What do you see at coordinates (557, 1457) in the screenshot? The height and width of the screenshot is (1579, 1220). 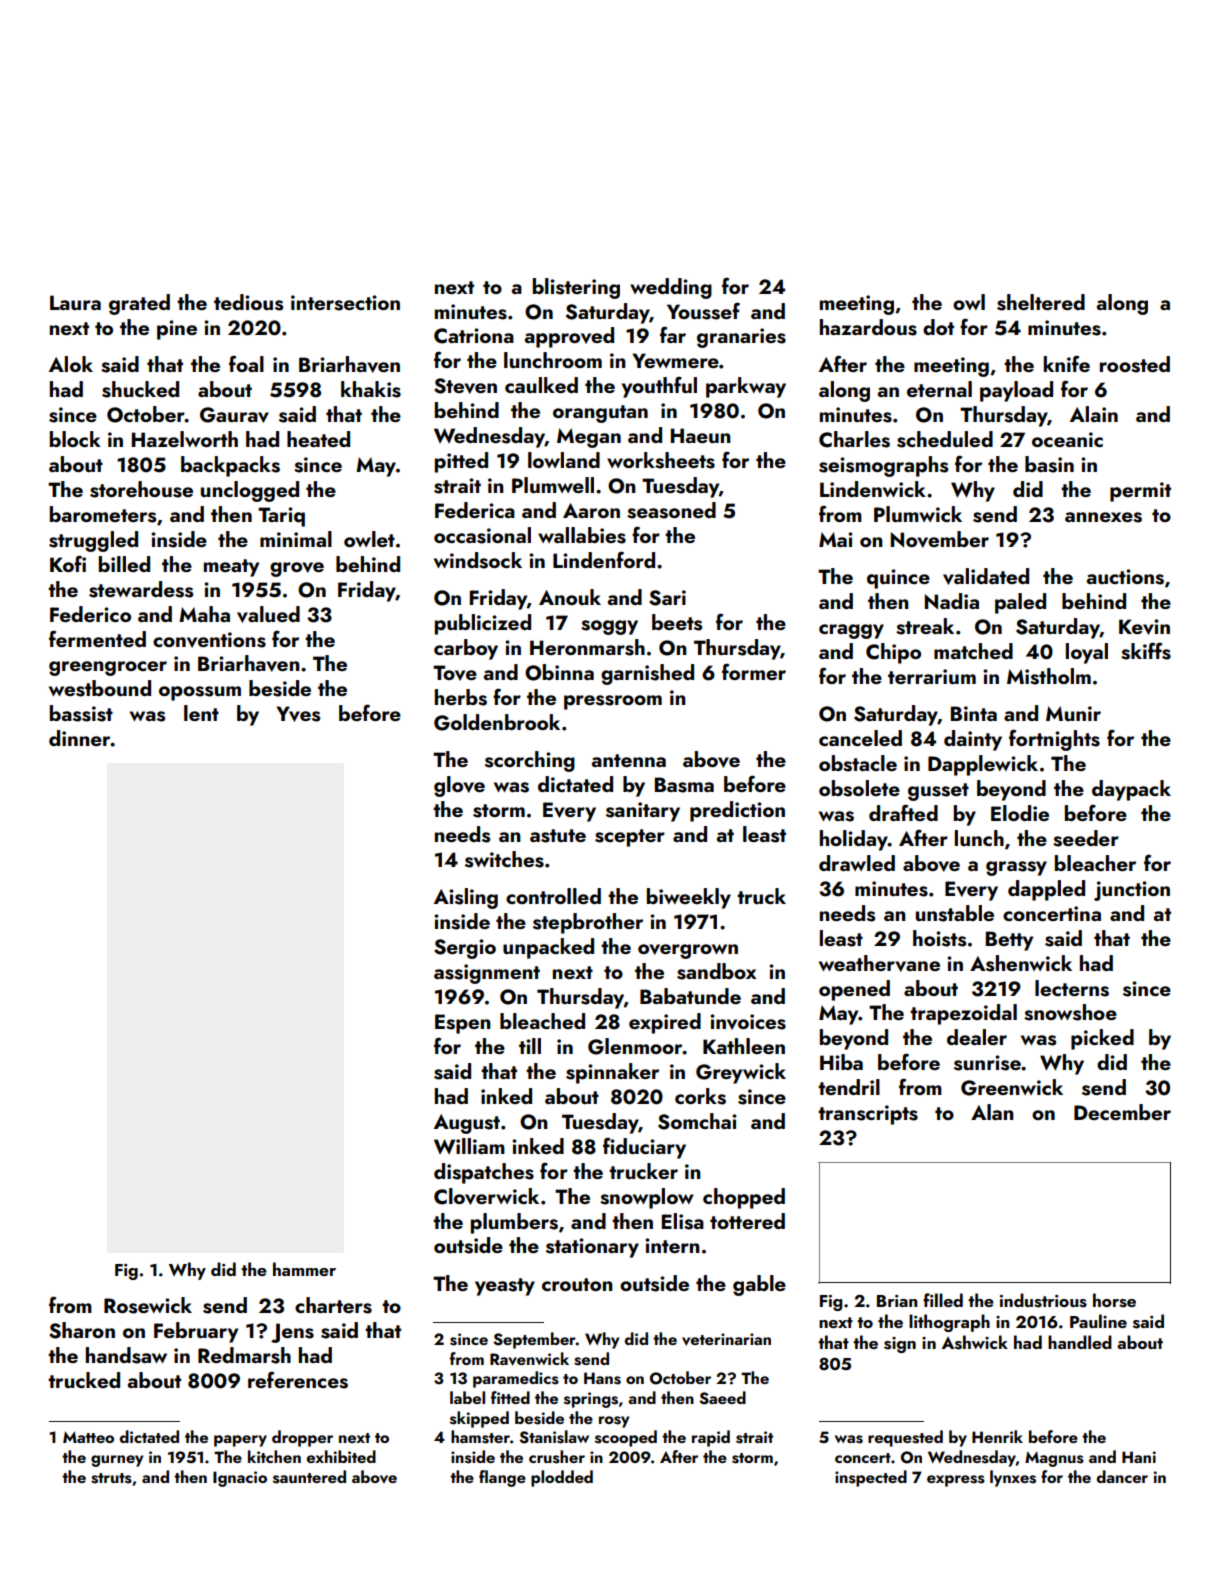 I see `crusher` at bounding box center [557, 1457].
